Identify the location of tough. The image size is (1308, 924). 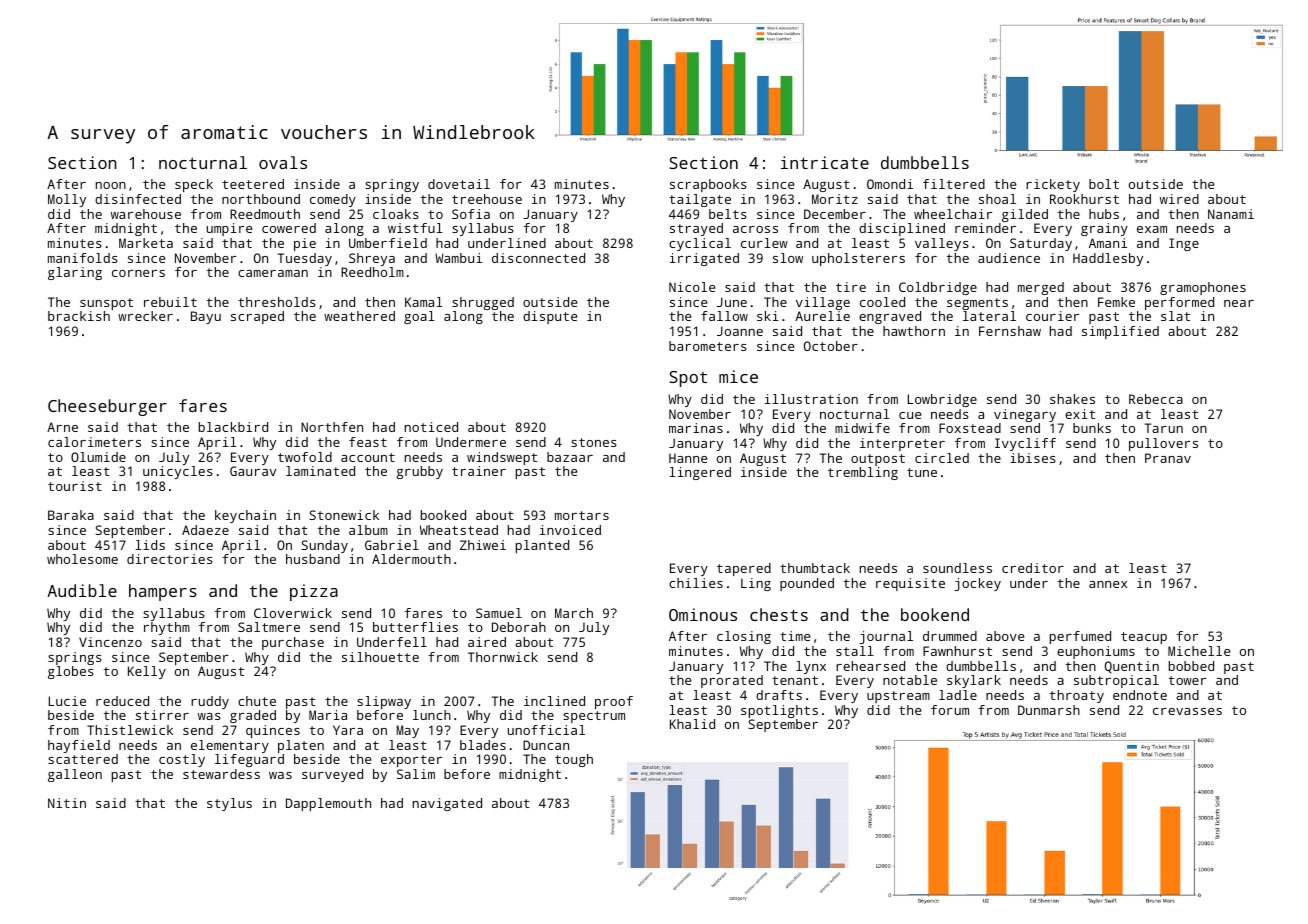
(574, 760).
